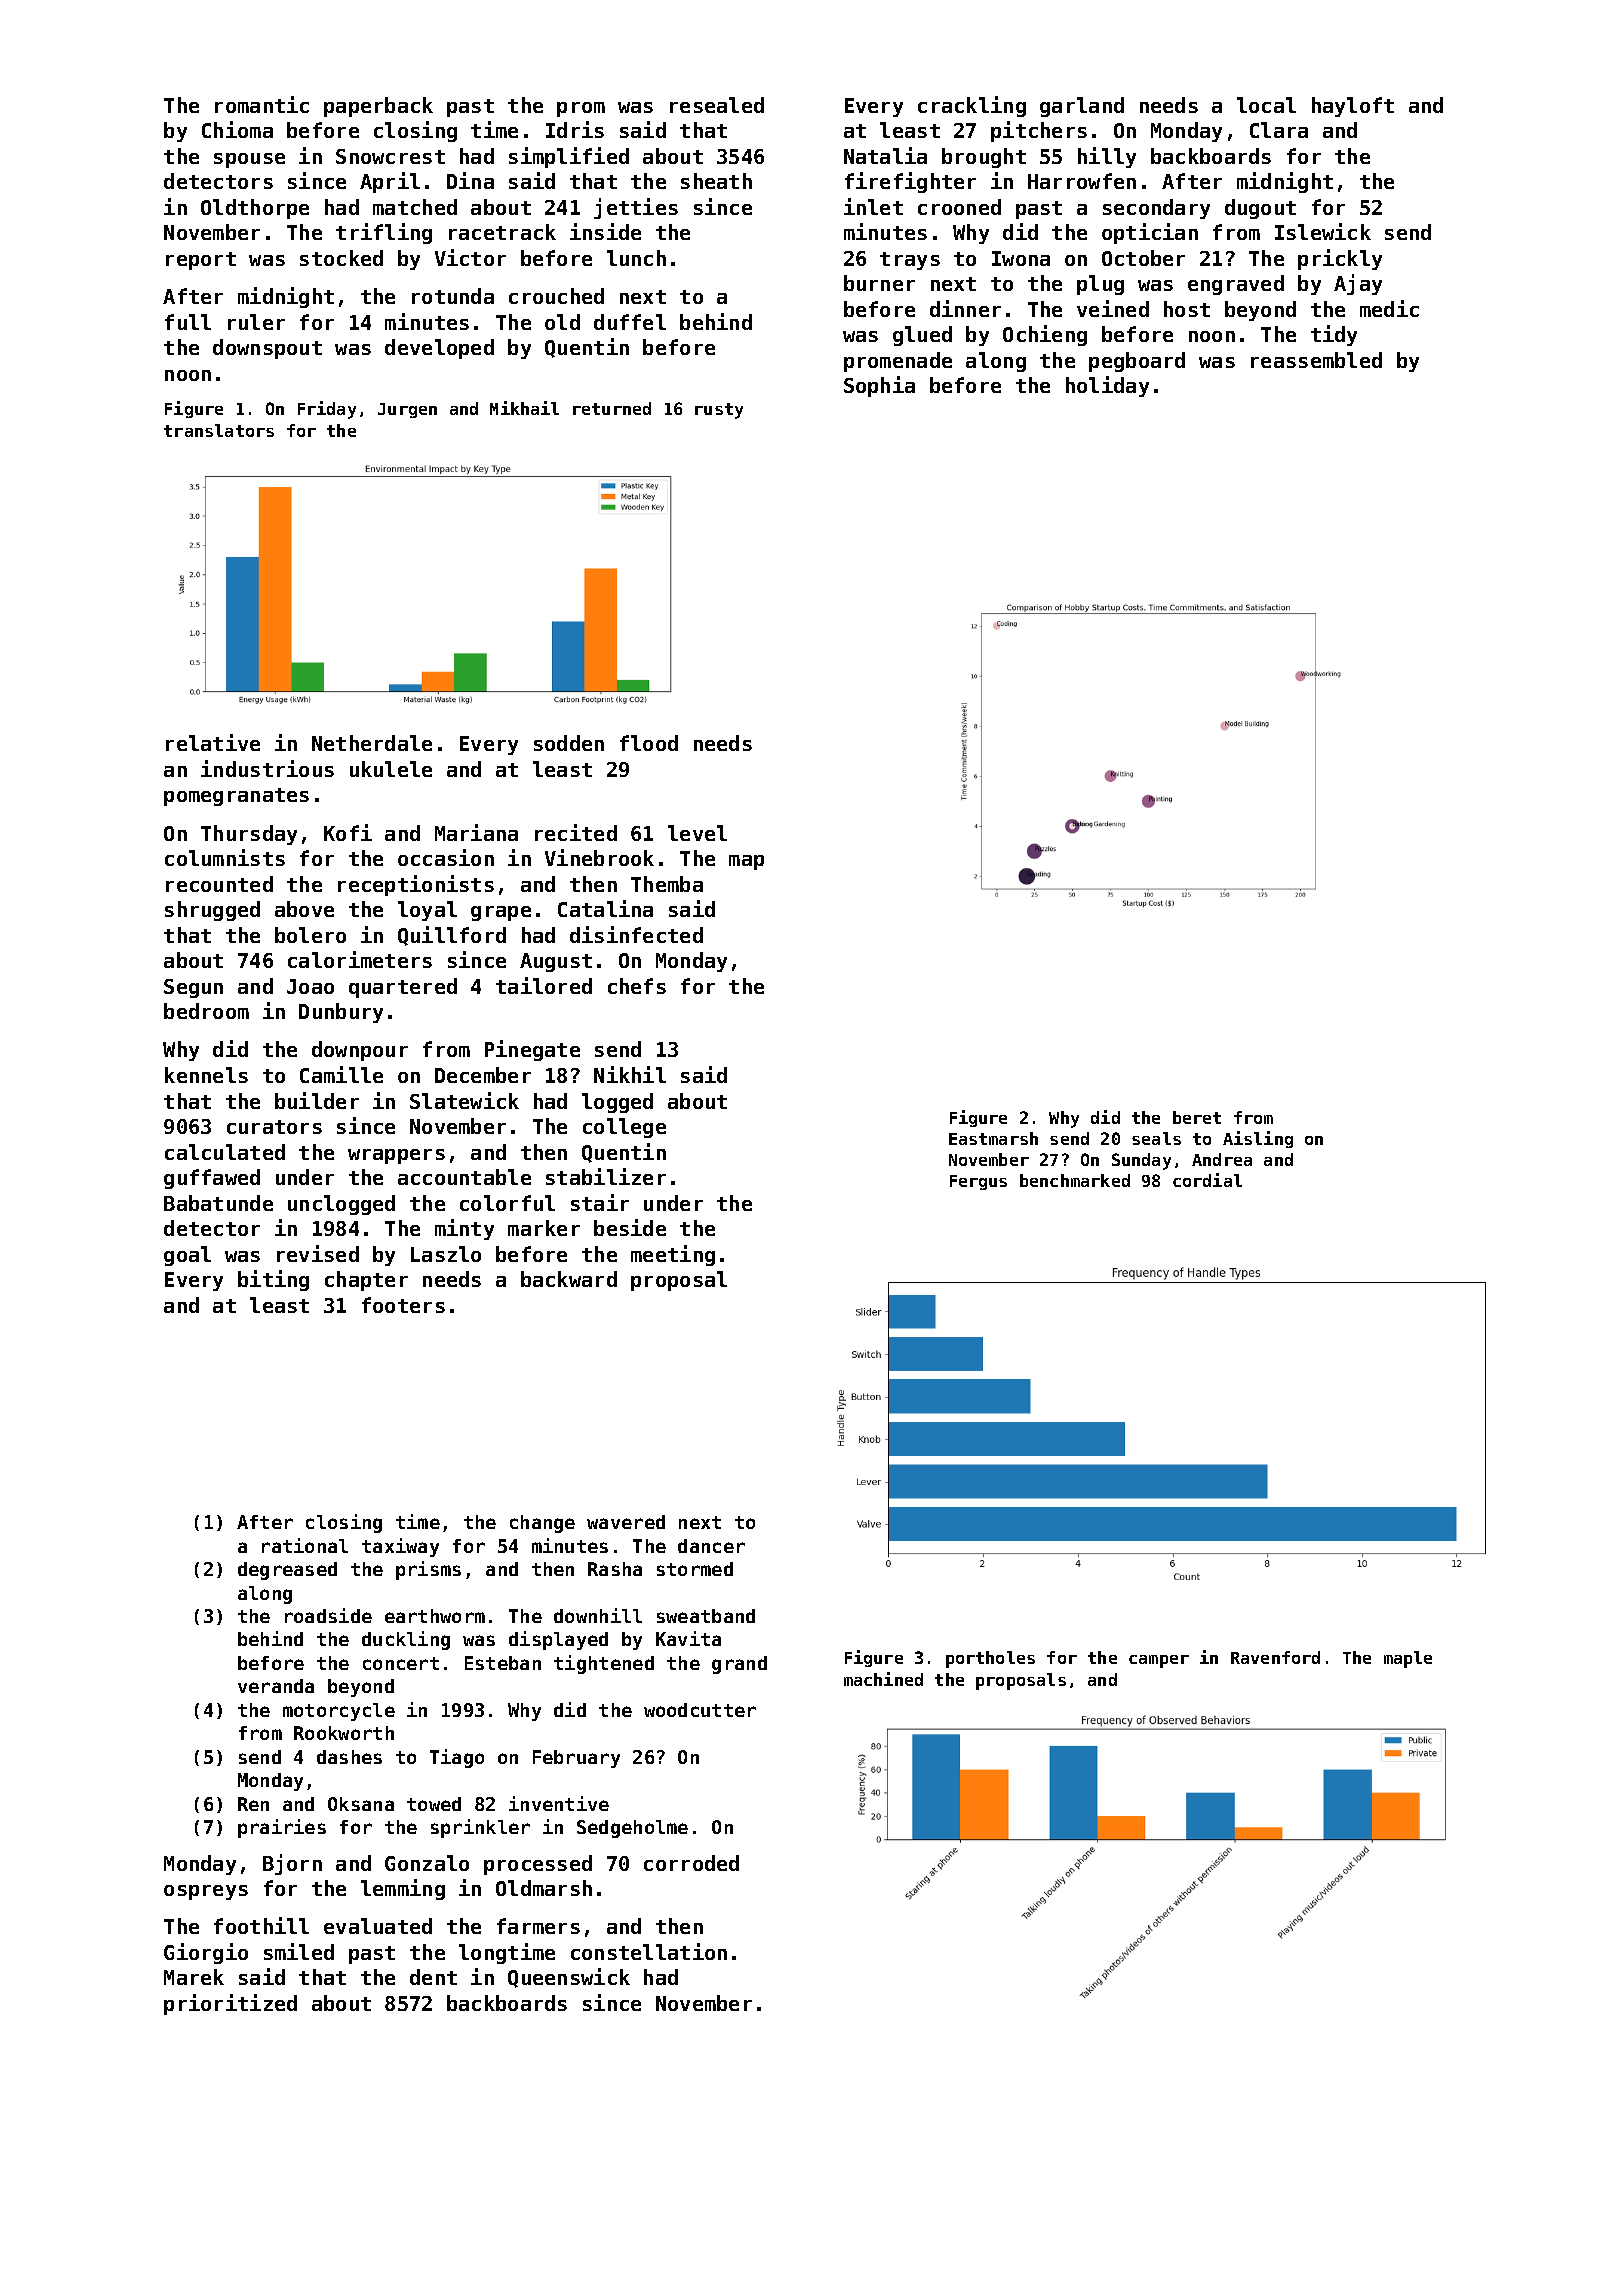 The height and width of the page is (2292, 1620). I want to click on crackling, so click(972, 106).
